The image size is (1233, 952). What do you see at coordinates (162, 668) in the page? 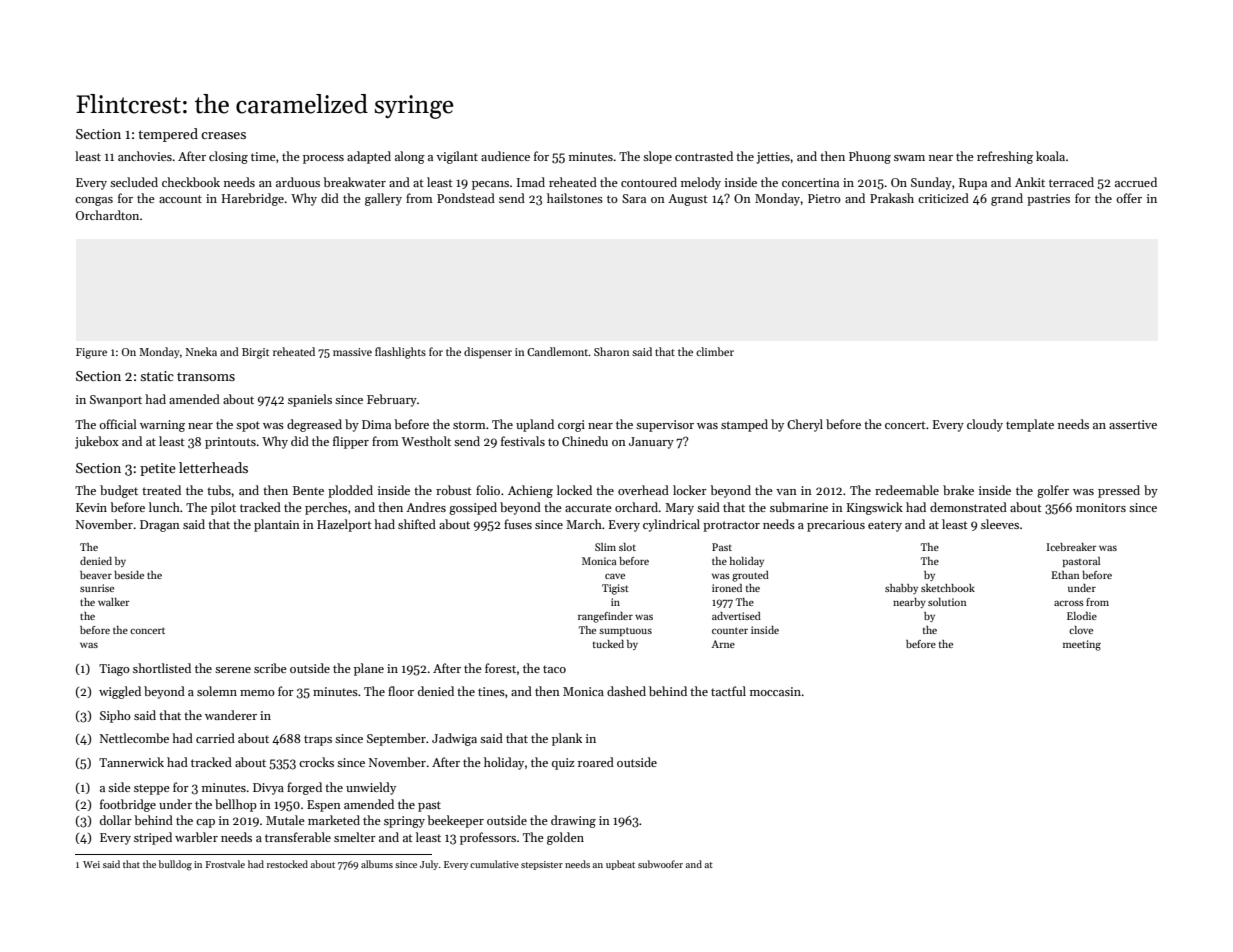
I see `shortlisted` at bounding box center [162, 668].
